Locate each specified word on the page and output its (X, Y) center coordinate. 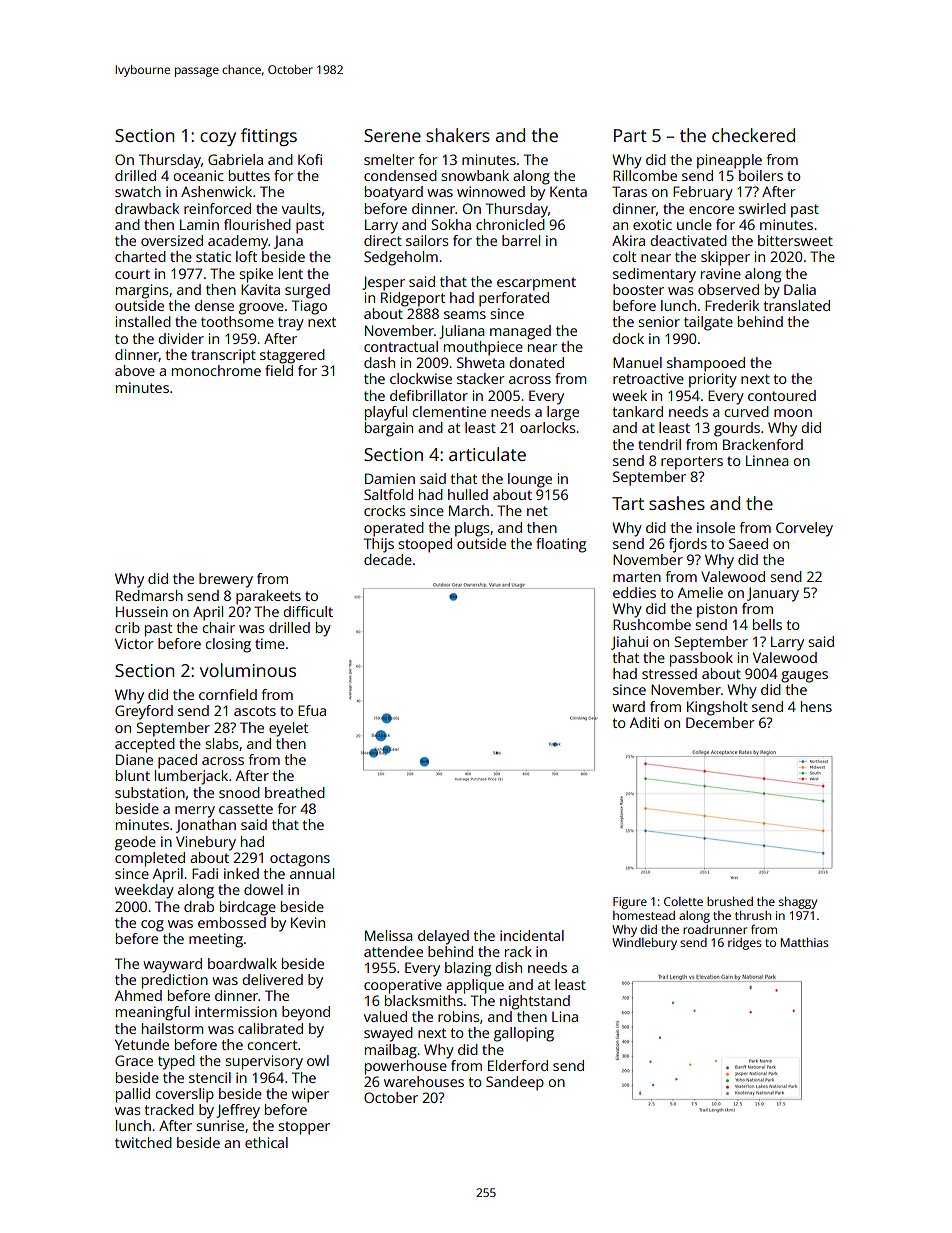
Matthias (805, 942)
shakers (458, 135)
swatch (138, 191)
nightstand (535, 1002)
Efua (312, 710)
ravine (721, 273)
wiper (310, 1095)
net (537, 511)
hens (816, 706)
